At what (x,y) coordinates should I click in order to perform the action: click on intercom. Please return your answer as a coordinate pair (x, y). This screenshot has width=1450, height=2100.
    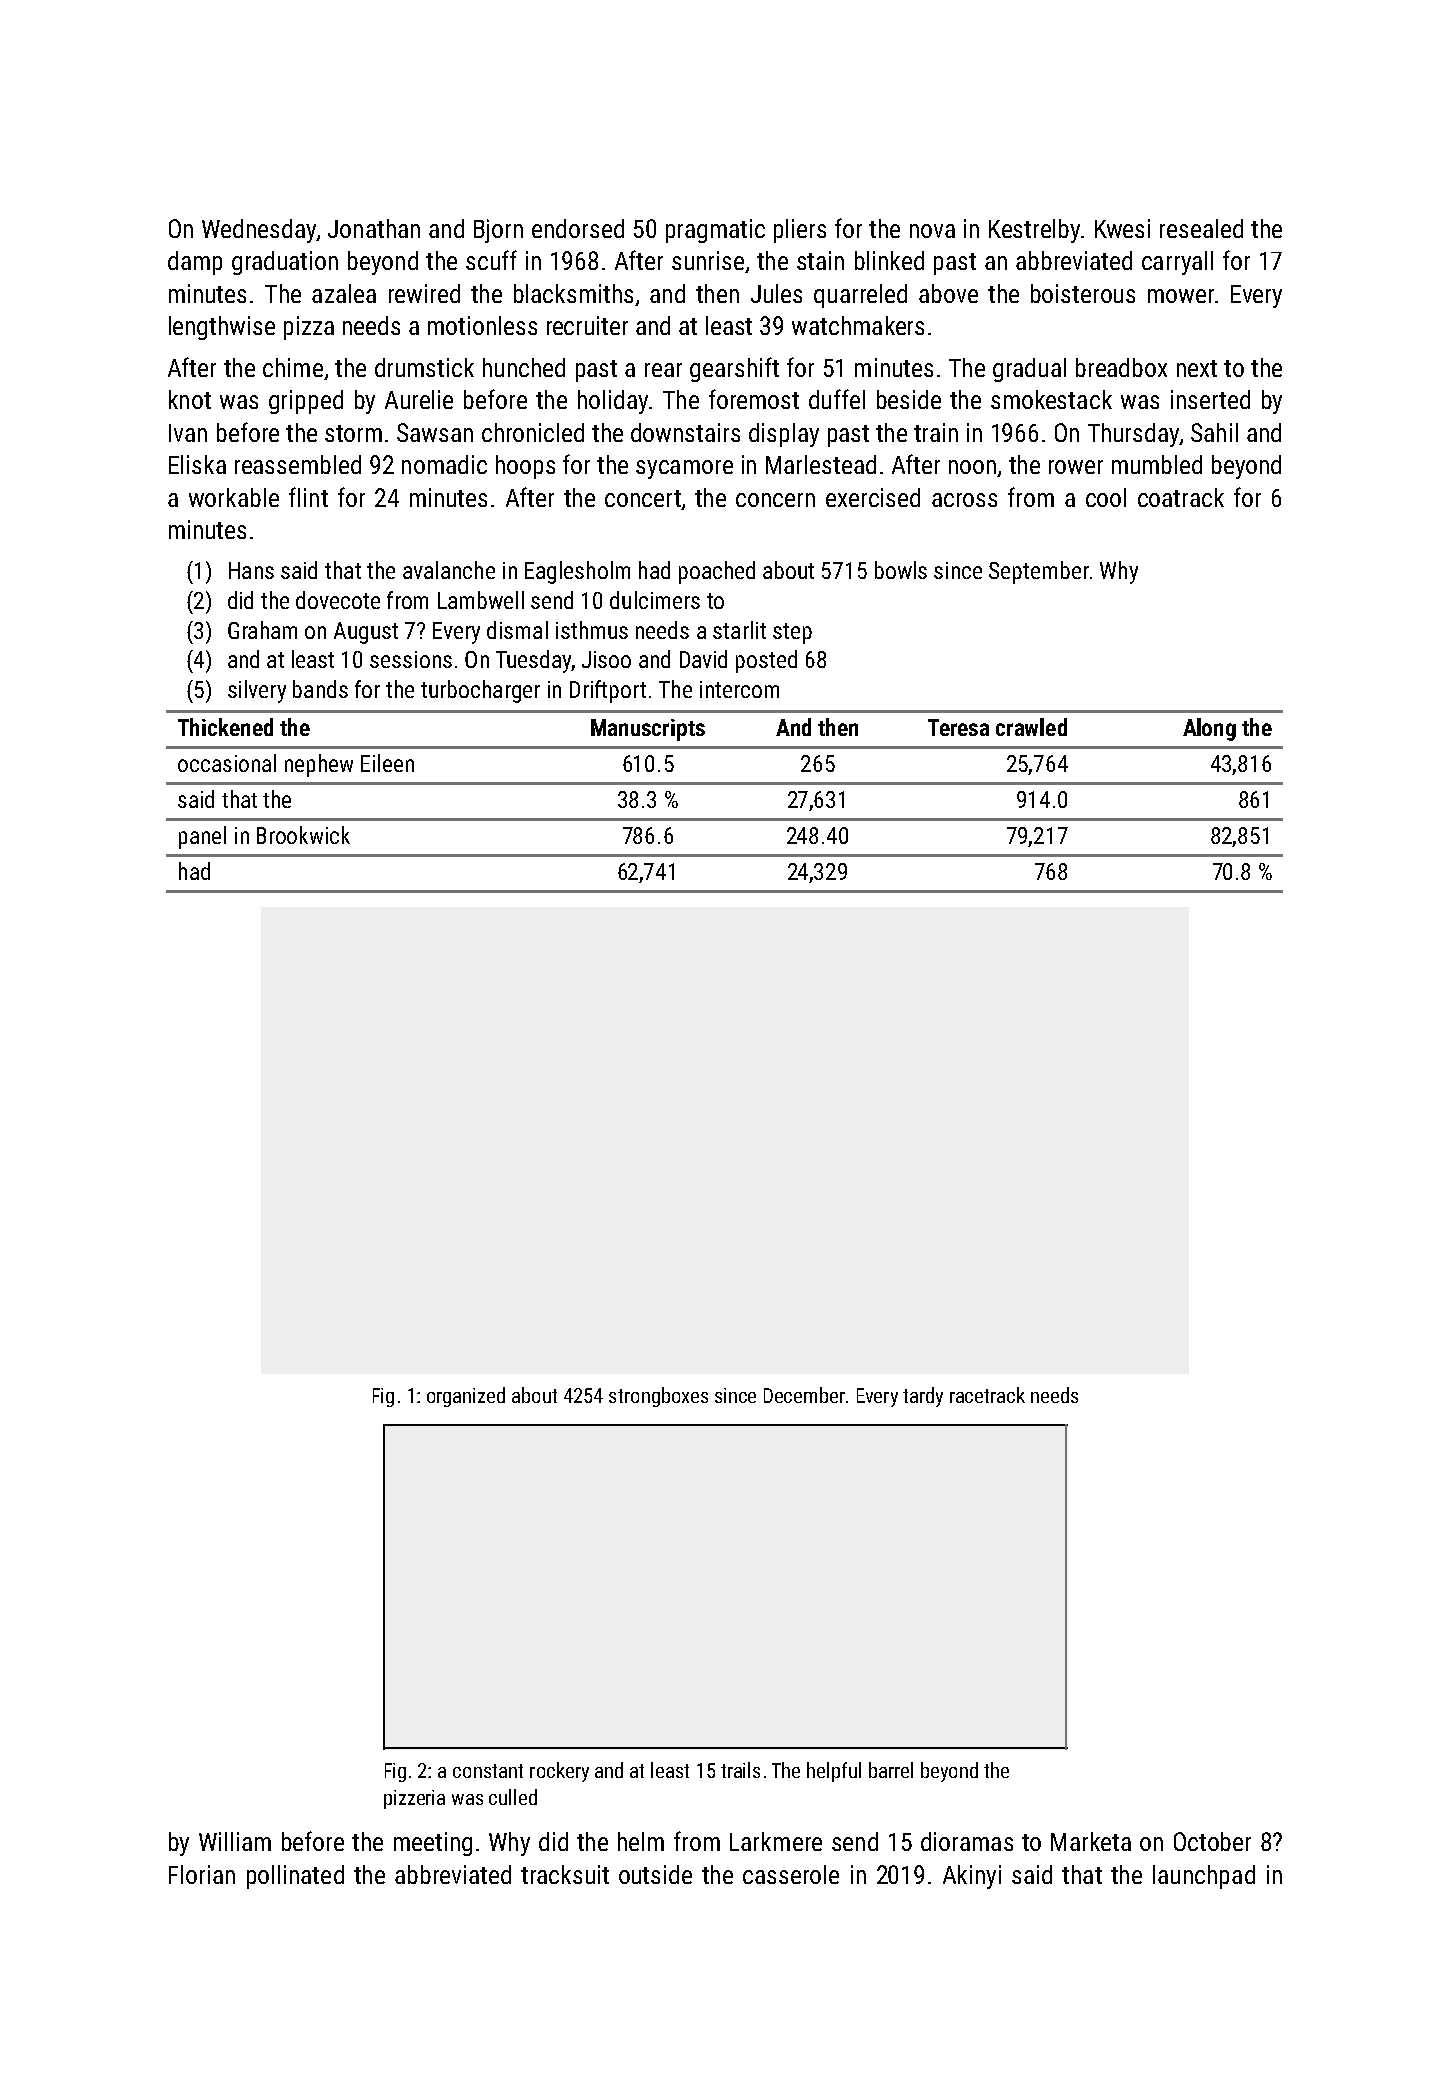
    Looking at the image, I should click on (739, 689).
